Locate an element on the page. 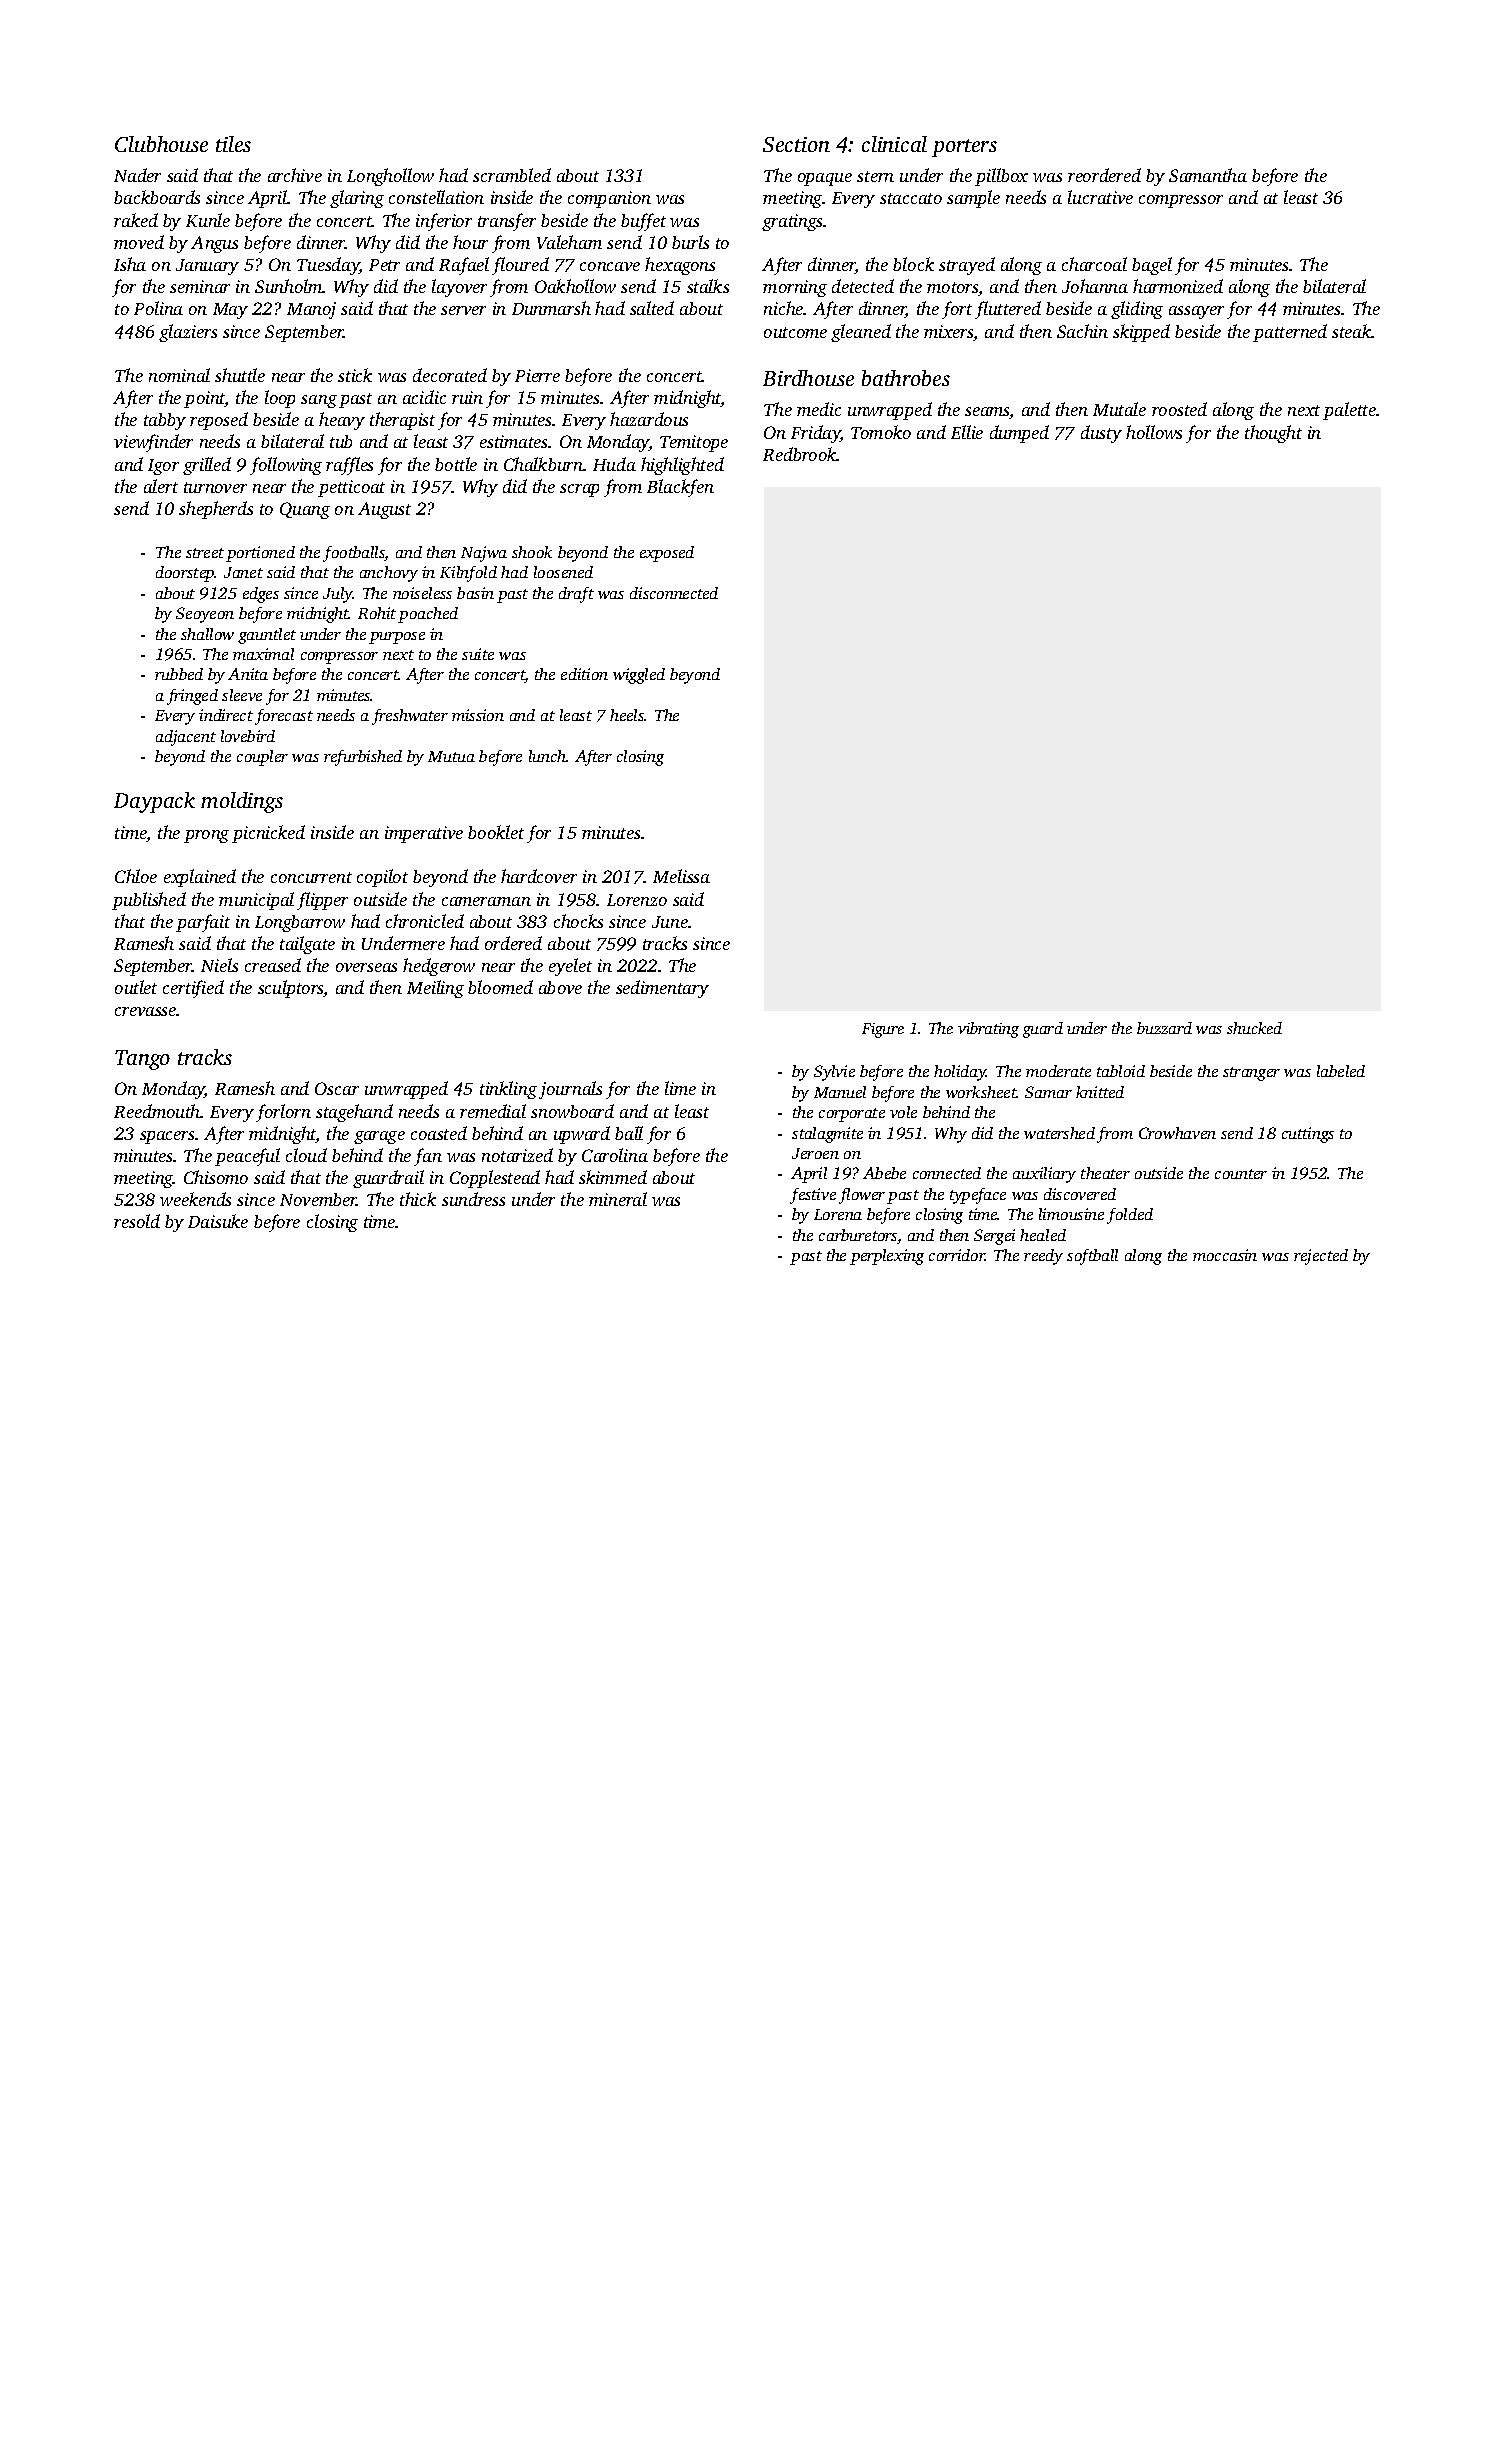 The width and height of the page is (1496, 2464). Longbarrow is located at coordinates (300, 923).
